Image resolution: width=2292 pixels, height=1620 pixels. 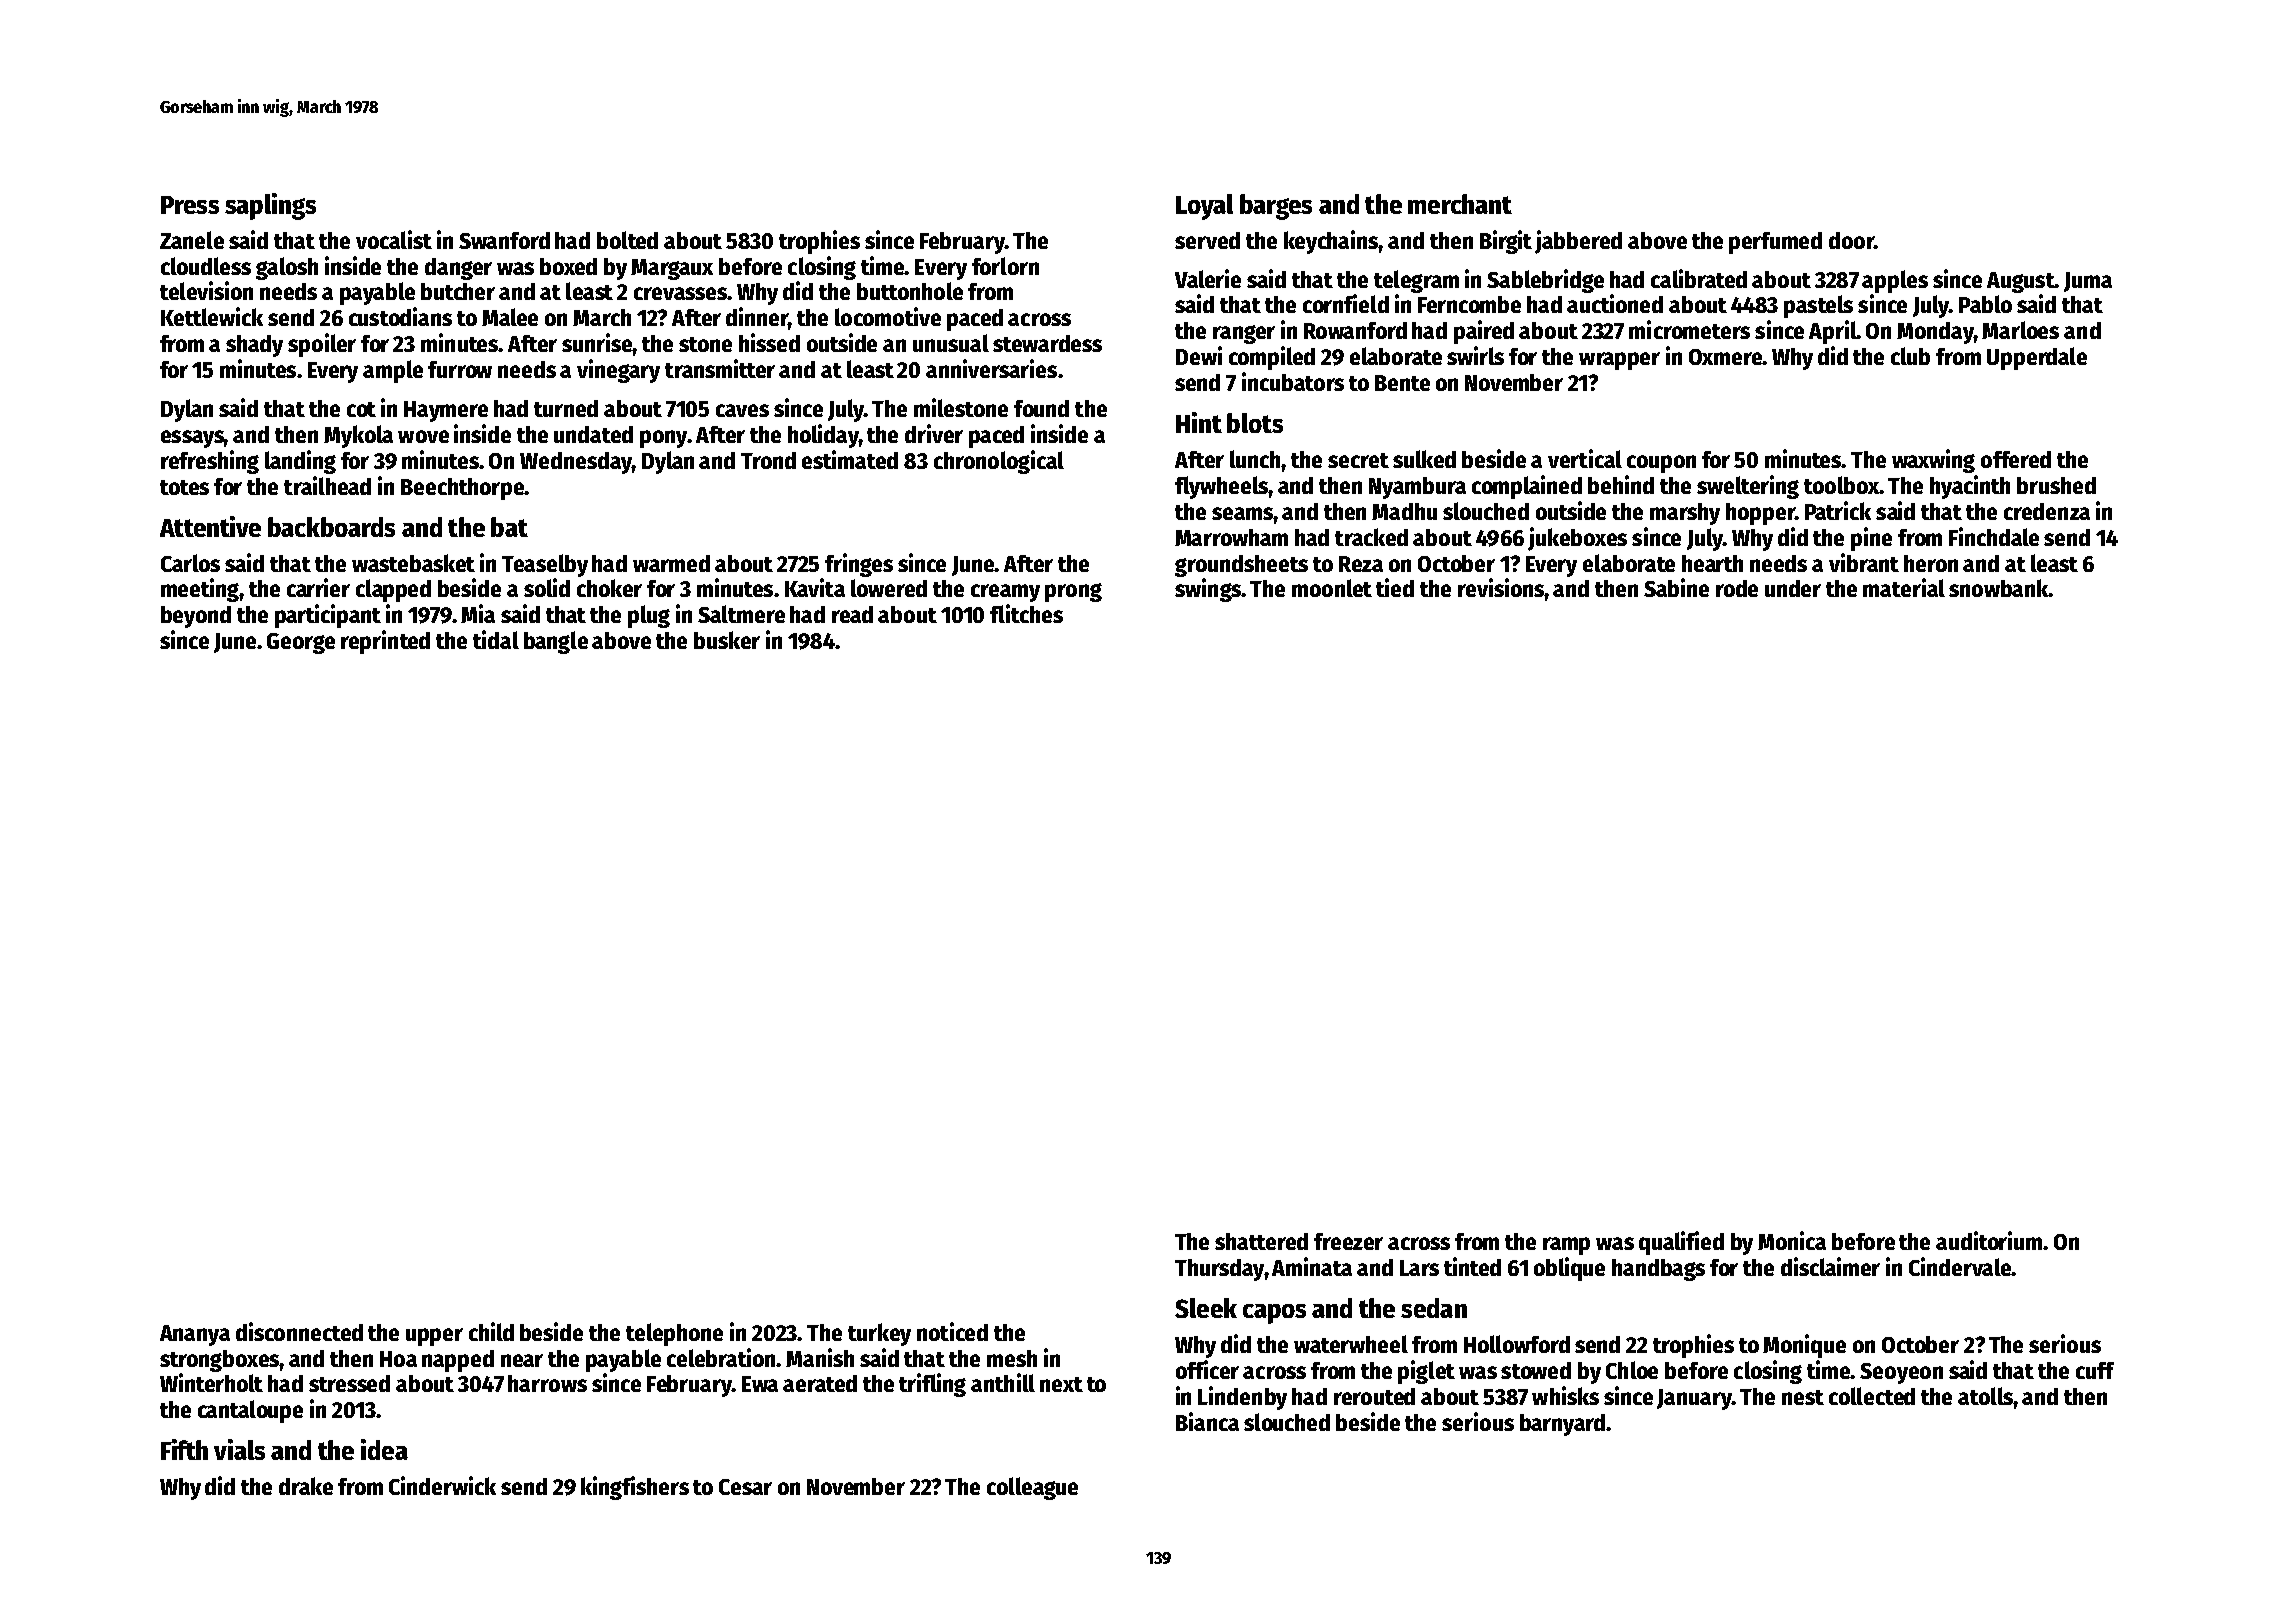 What do you see at coordinates (393, 371) in the document?
I see `ample` at bounding box center [393, 371].
